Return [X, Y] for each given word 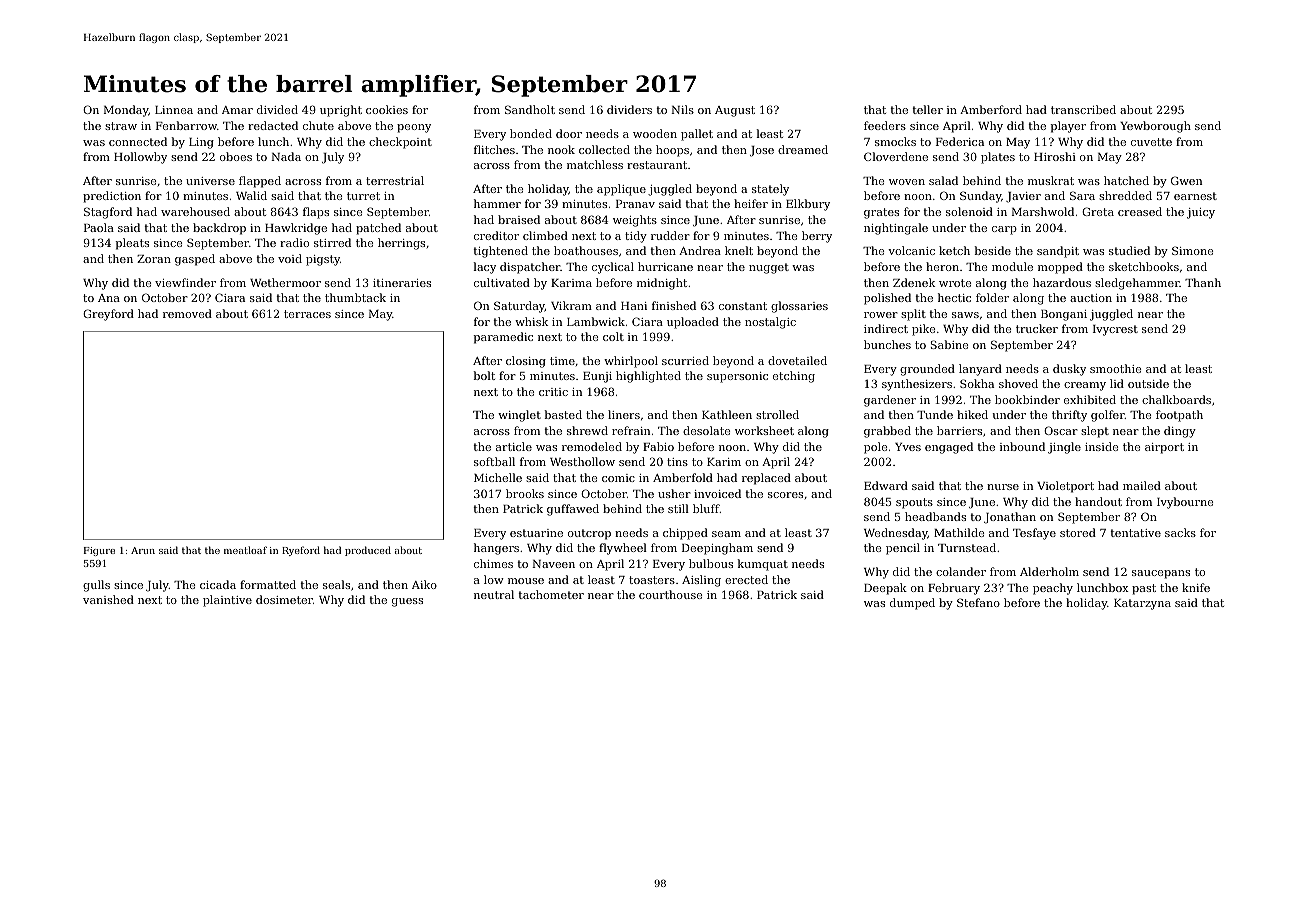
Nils [682, 109]
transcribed [1083, 109]
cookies [387, 109]
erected [746, 579]
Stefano [978, 602]
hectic [954, 297]
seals [336, 584]
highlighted [648, 377]
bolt [484, 375]
